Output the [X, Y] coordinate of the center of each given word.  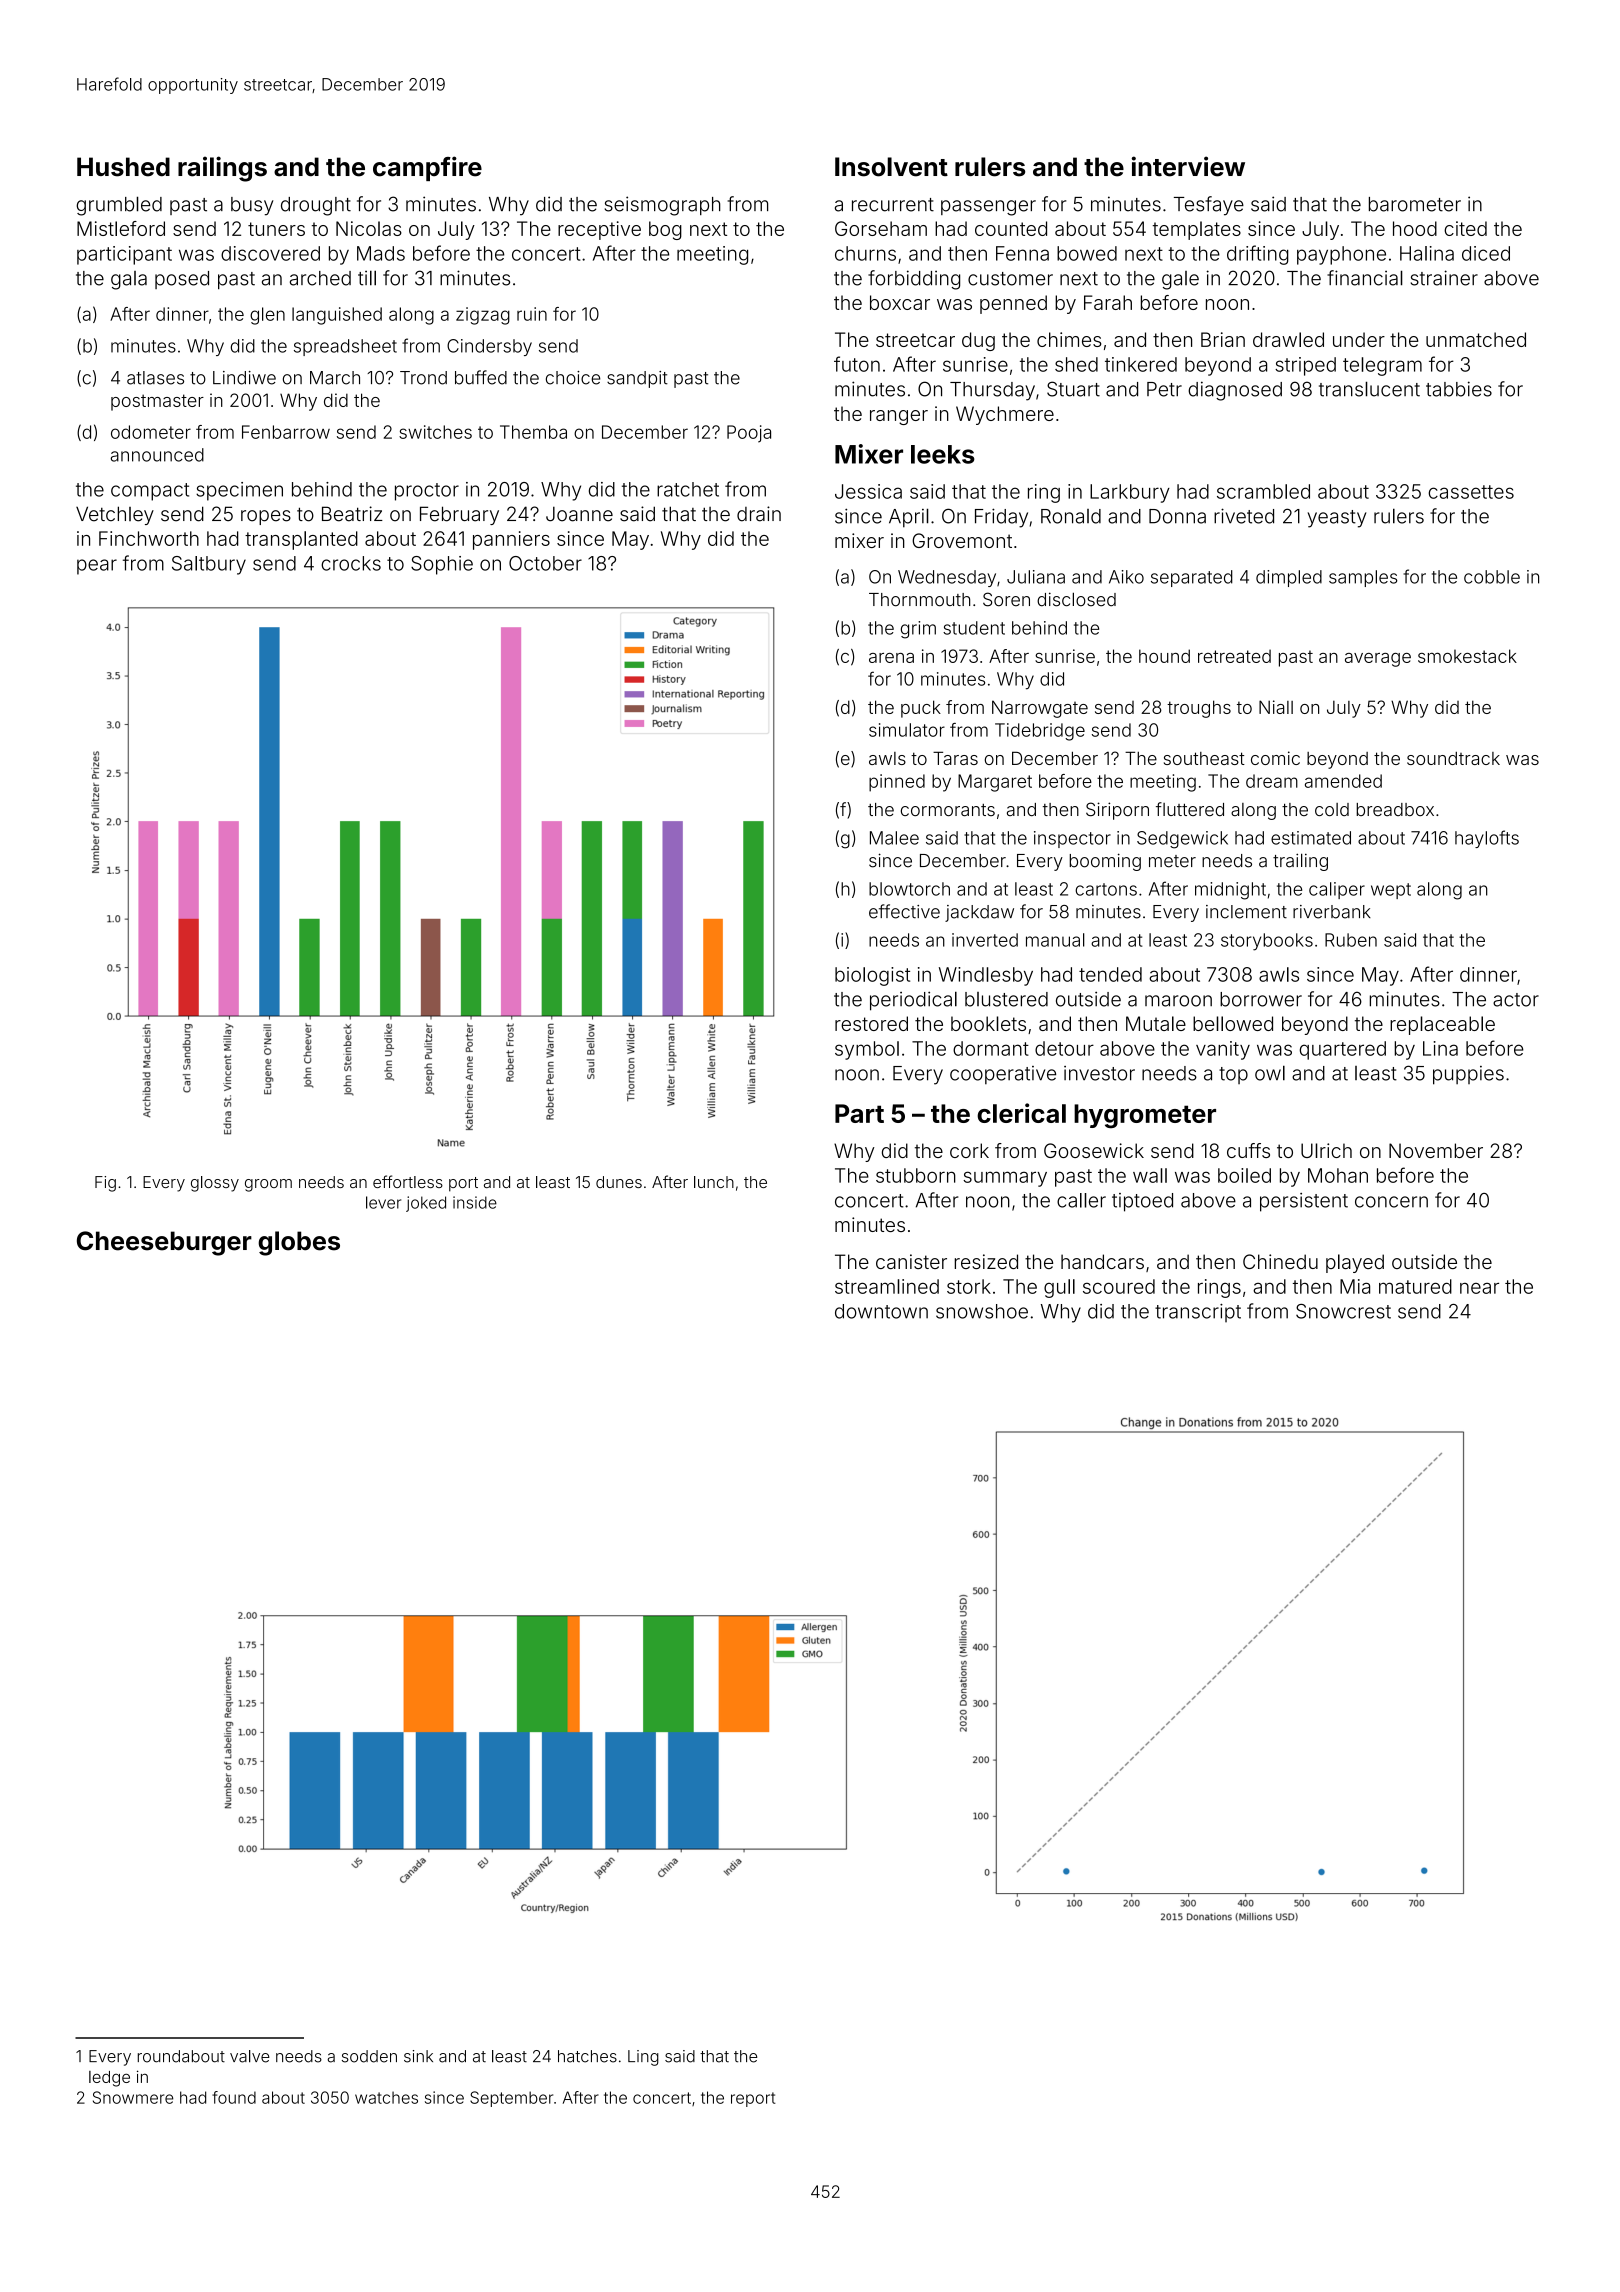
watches [386, 2097]
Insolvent [891, 167]
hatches [587, 2056]
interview [1188, 166]
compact [150, 492]
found [234, 2097]
